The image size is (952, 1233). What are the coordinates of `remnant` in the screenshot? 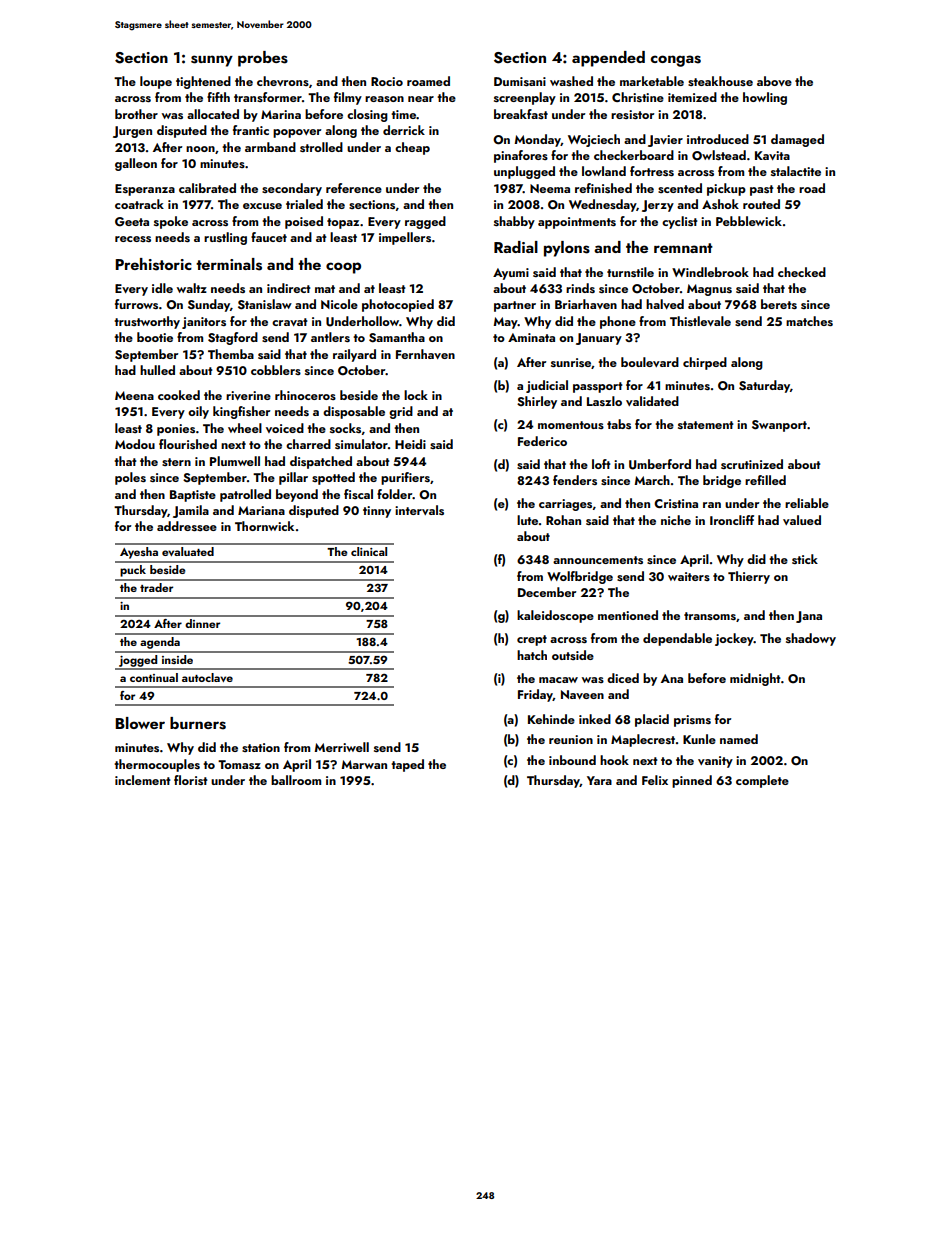 It's located at (683, 248).
